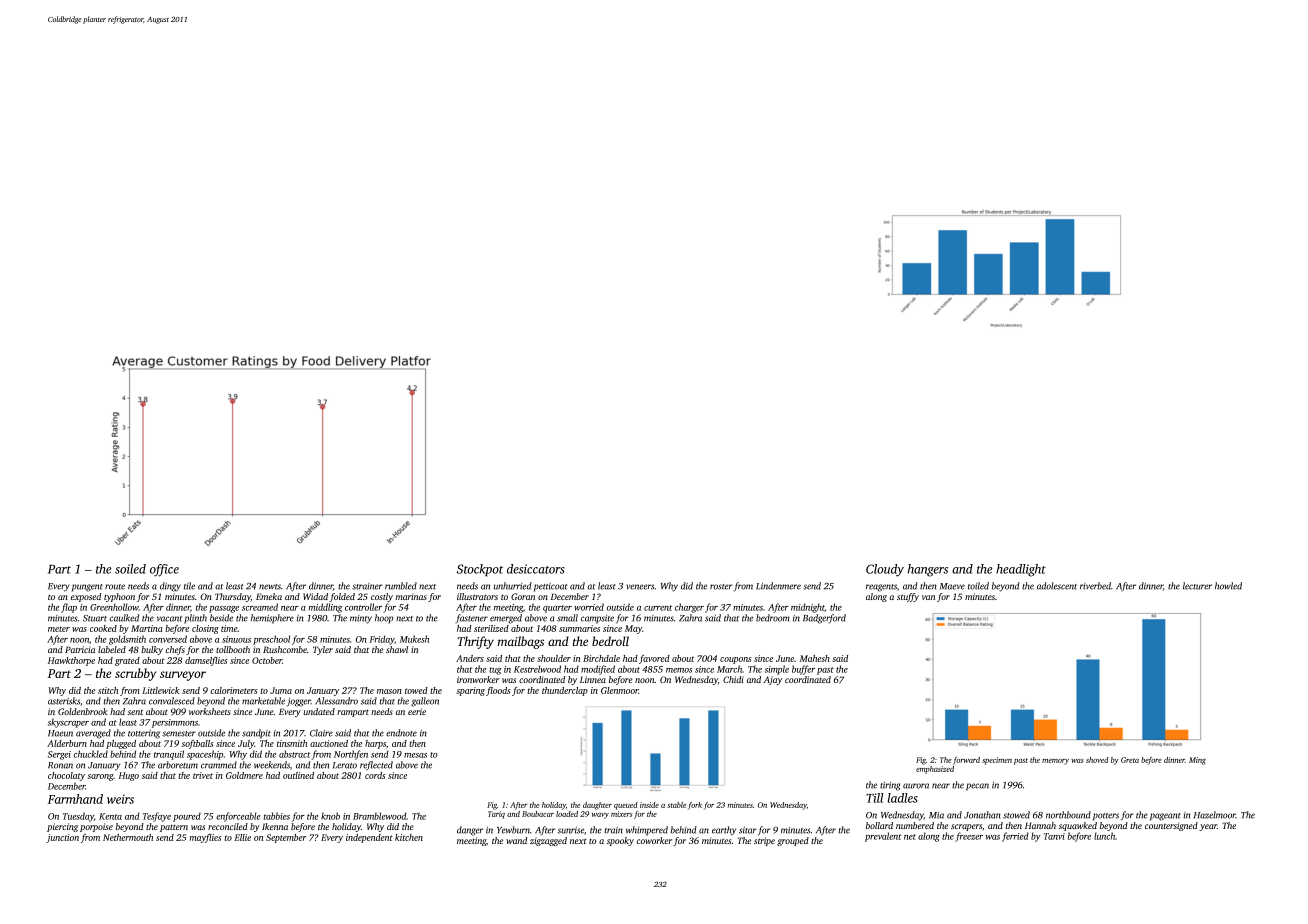  What do you see at coordinates (62, 838) in the image?
I see `junction` at bounding box center [62, 838].
